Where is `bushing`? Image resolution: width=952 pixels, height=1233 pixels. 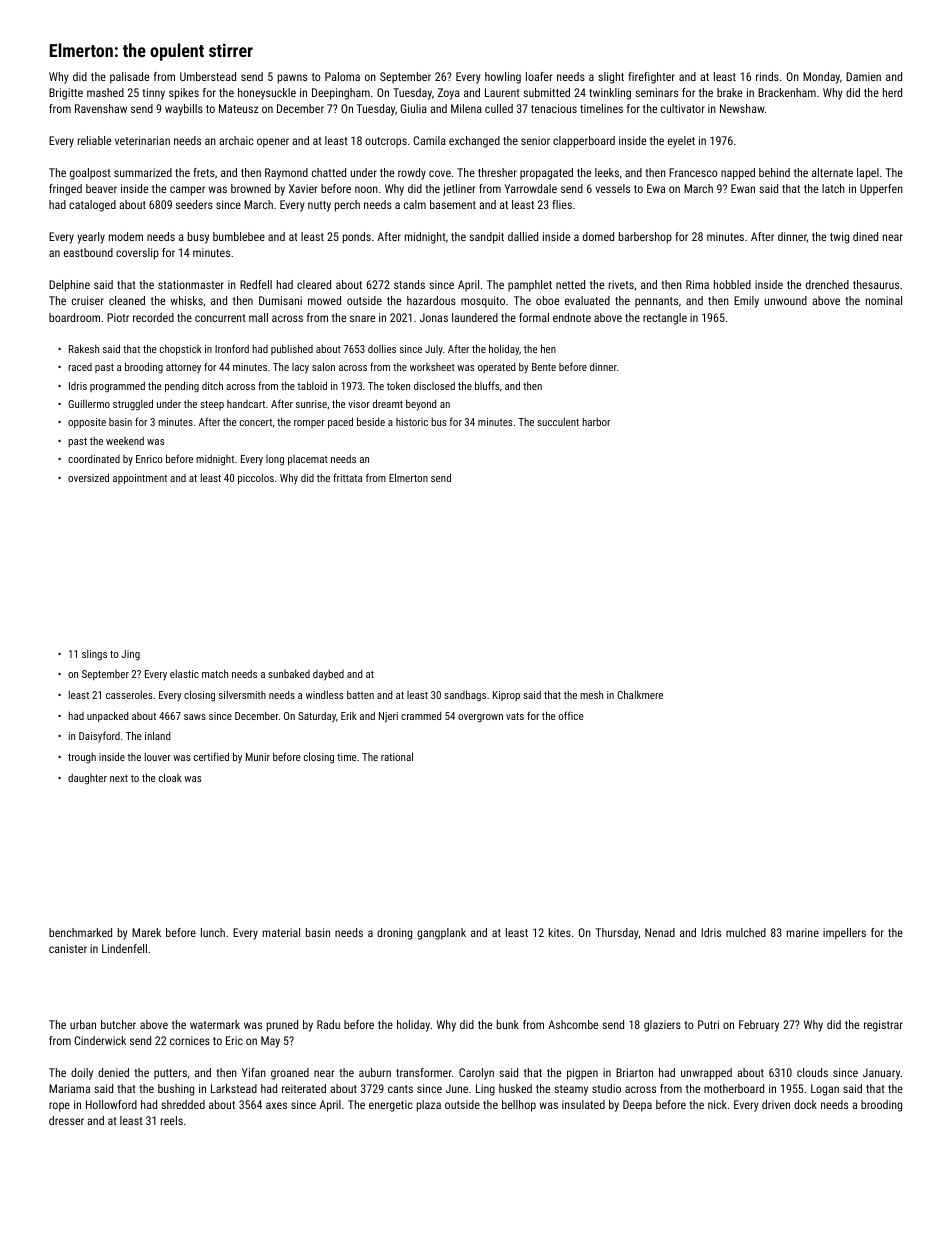 bushing is located at coordinates (176, 1090).
